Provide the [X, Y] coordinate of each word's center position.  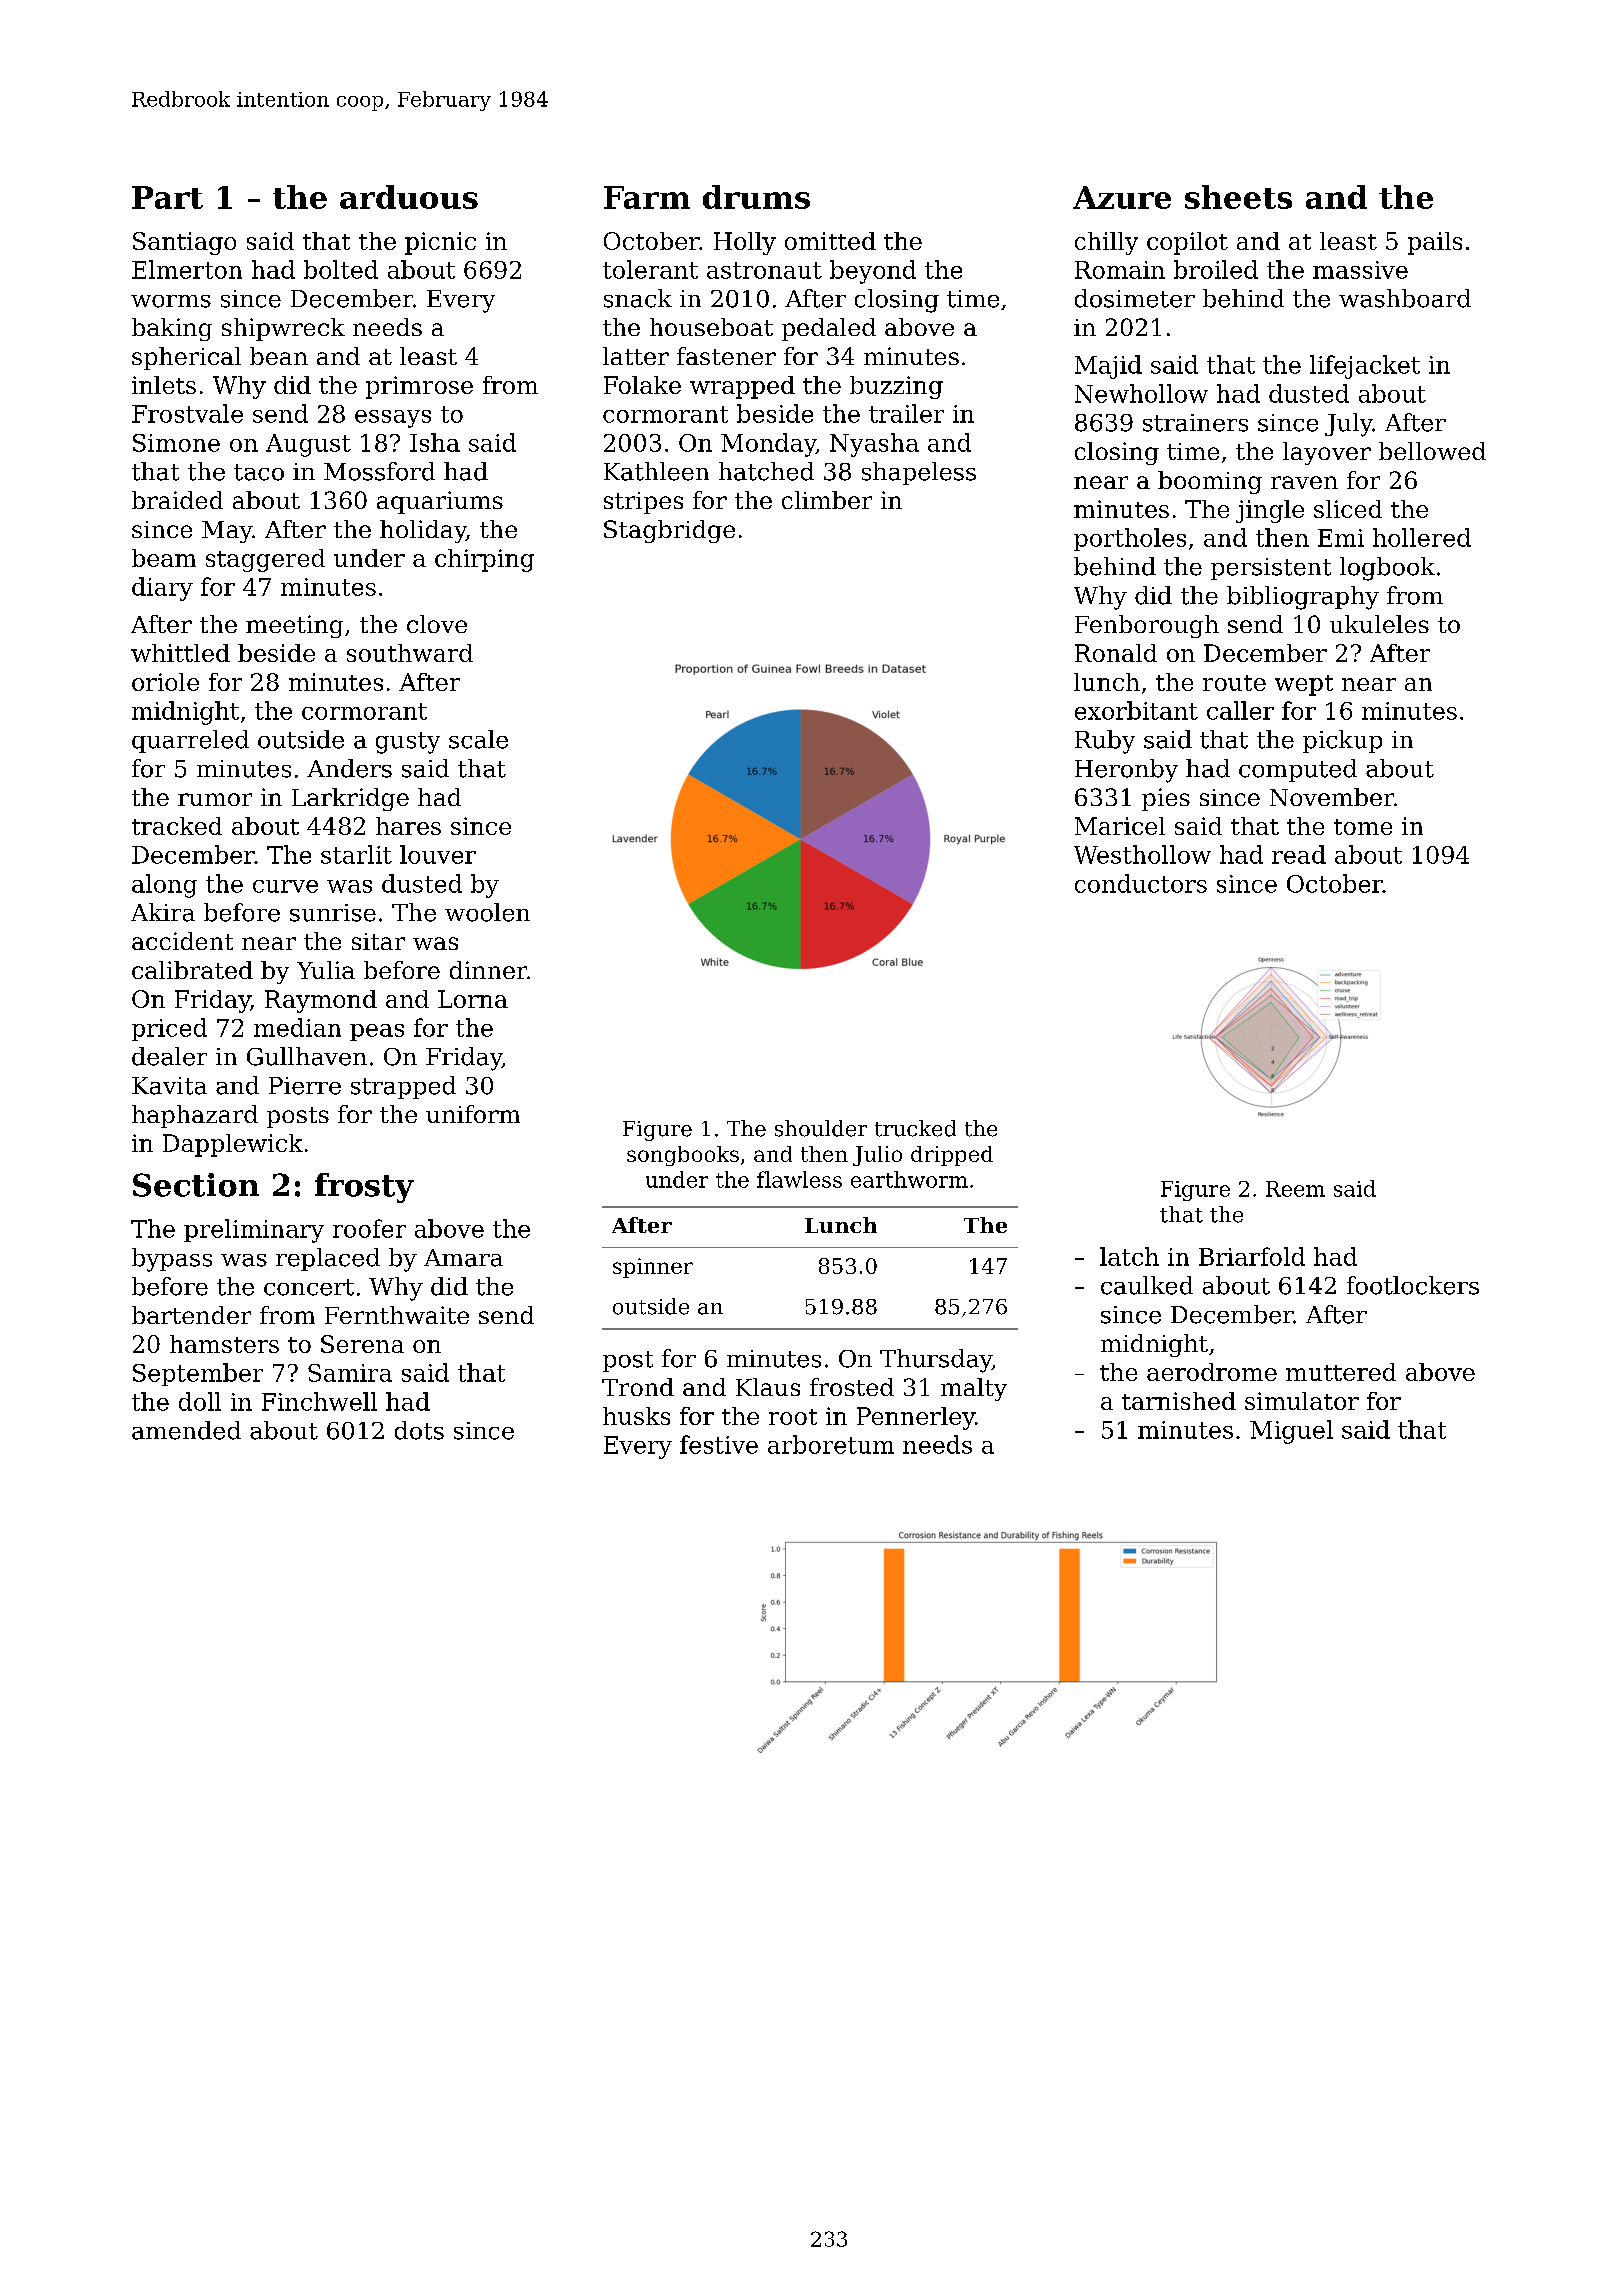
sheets [1238, 197]
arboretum [831, 1444]
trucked [915, 1128]
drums [756, 197]
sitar [378, 941]
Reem [1295, 1189]
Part [167, 197]
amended [186, 1430]
